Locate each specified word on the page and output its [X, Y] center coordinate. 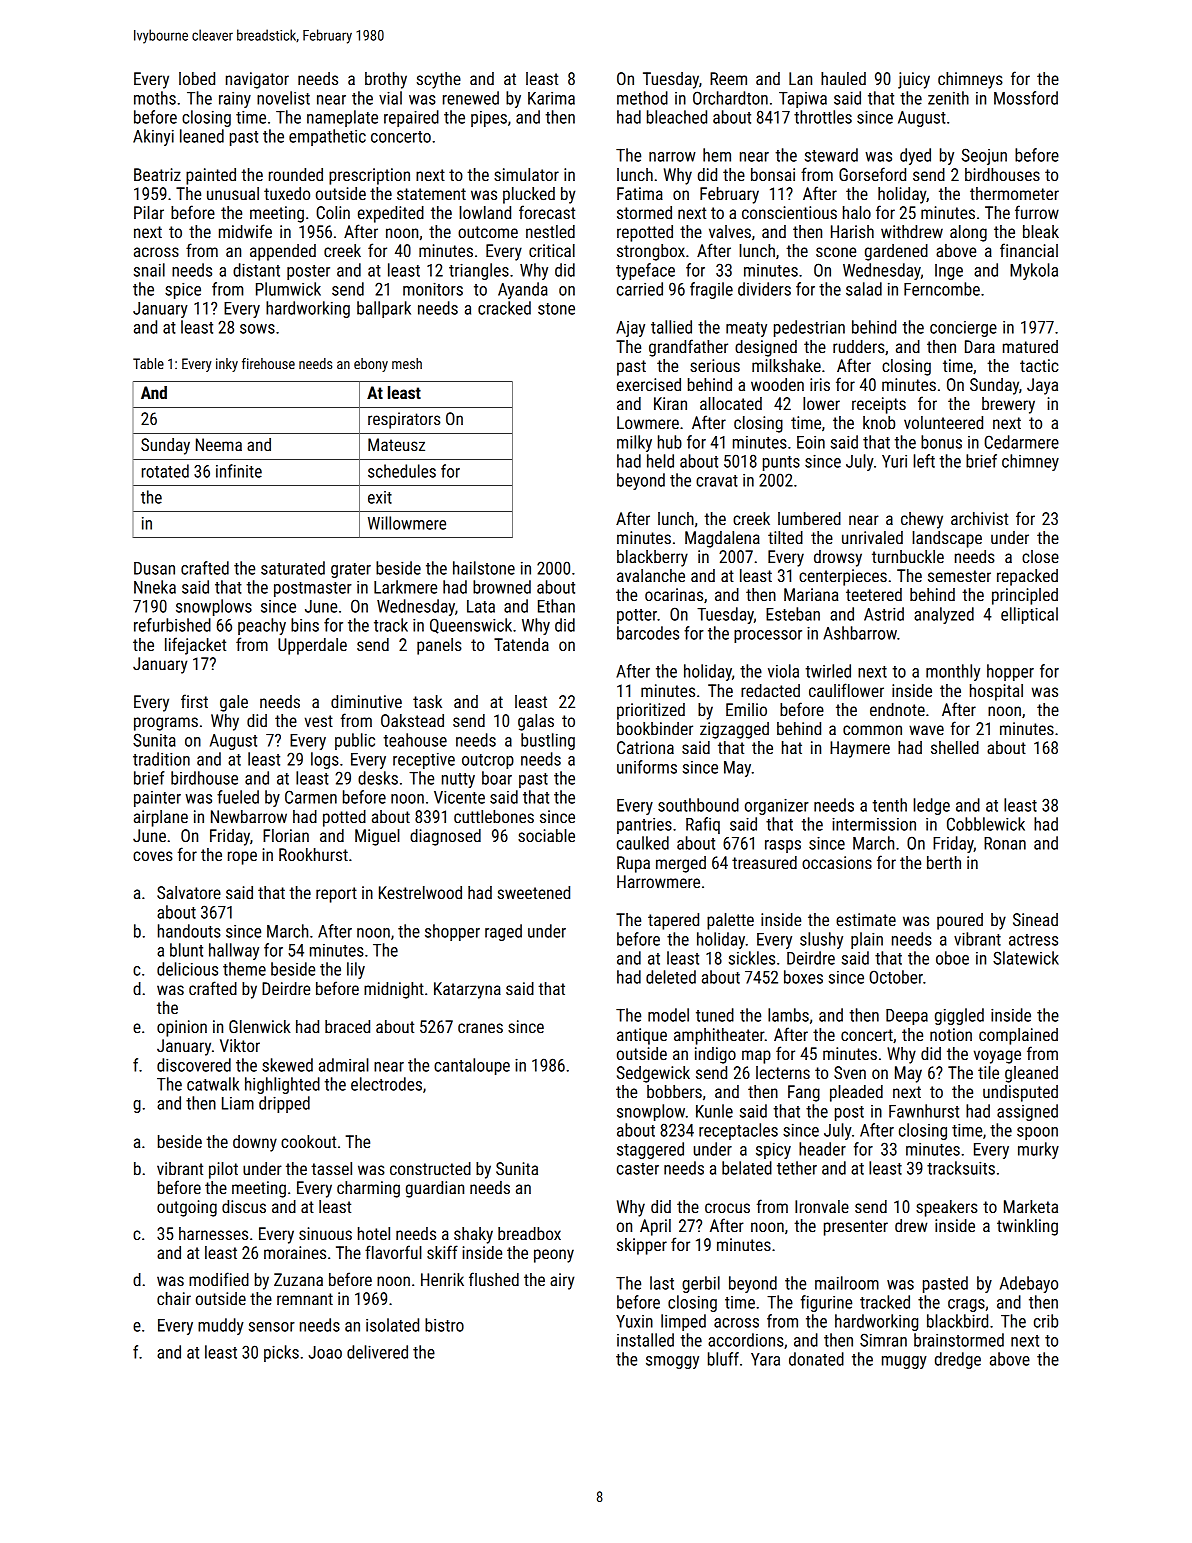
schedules [402, 471]
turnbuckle [908, 556]
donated [816, 1359]
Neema [219, 444]
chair [174, 1298]
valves [730, 231]
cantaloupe [472, 1066]
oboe [952, 958]
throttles [823, 117]
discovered [194, 1065]
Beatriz [157, 174]
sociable [546, 835]
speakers [947, 1208]
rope [242, 858]
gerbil [701, 1284]
